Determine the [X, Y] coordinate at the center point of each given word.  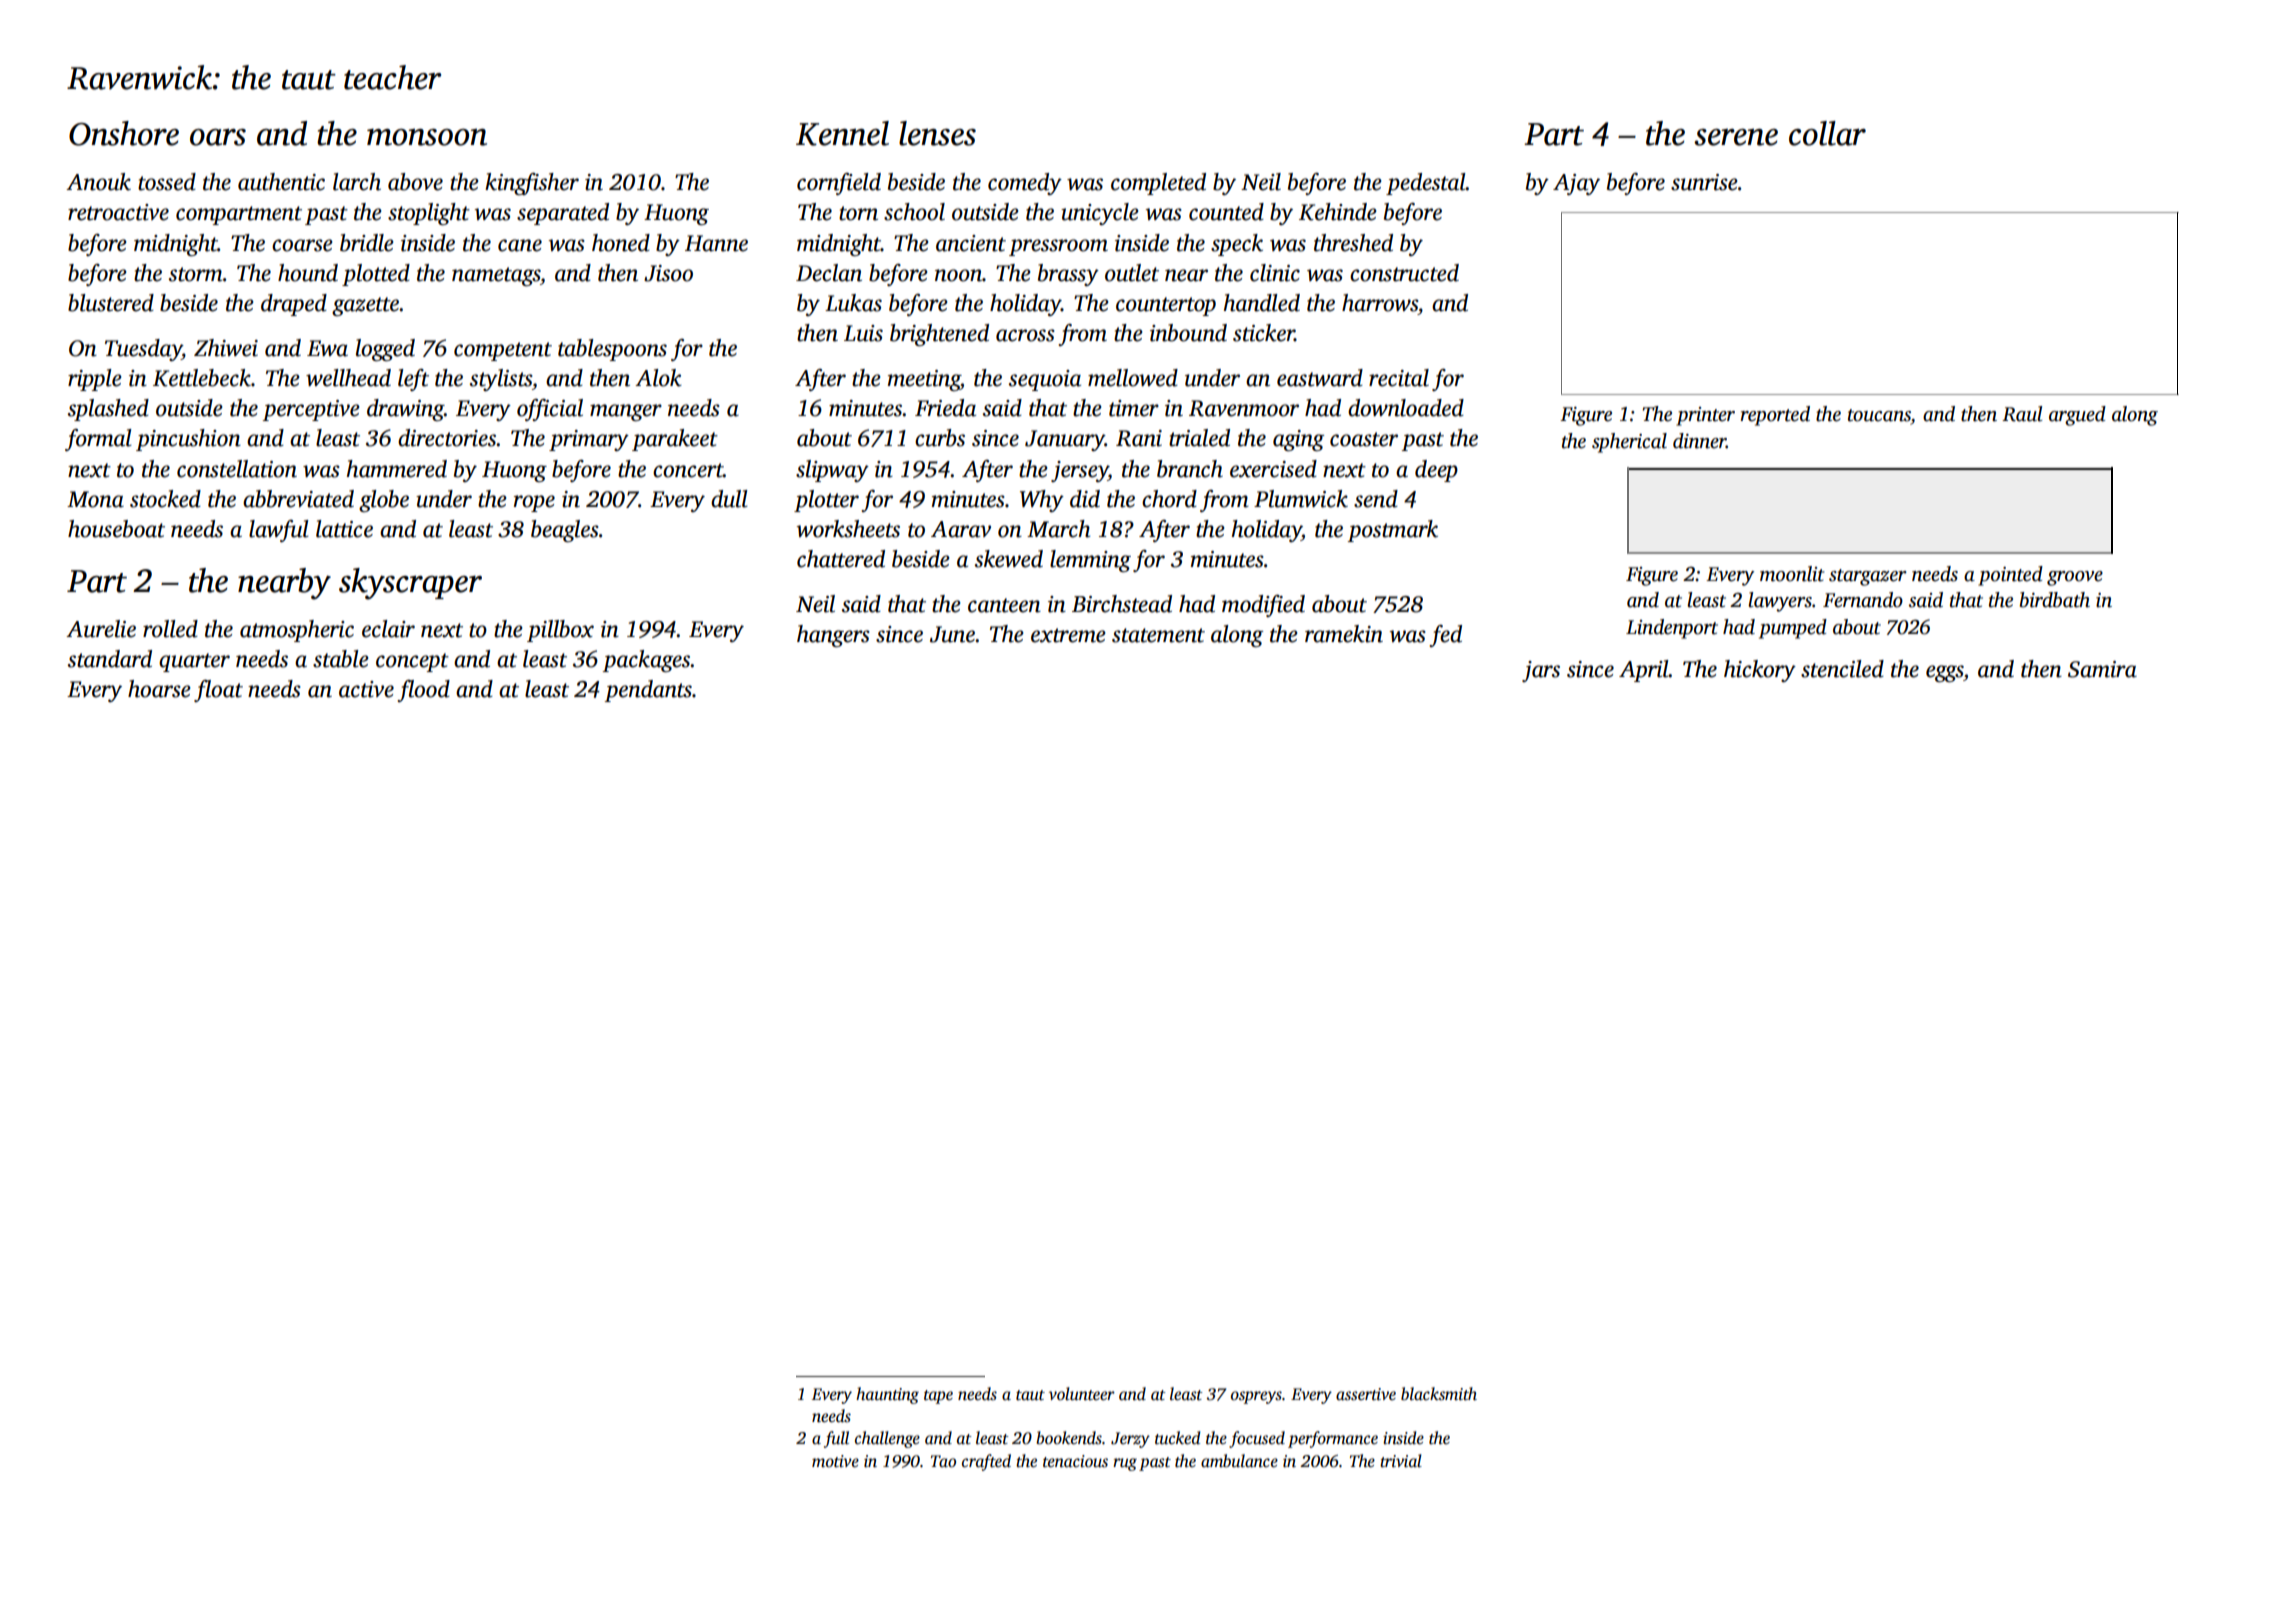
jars [1541, 671]
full [836, 1439]
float [218, 691]
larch [357, 182]
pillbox [560, 631]
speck [1237, 245]
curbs [940, 438]
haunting [887, 1395]
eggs [1945, 673]
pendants [648, 691]
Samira [2102, 669]
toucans [1879, 415]
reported [1775, 416]
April [1644, 671]
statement [1158, 635]
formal [98, 440]
